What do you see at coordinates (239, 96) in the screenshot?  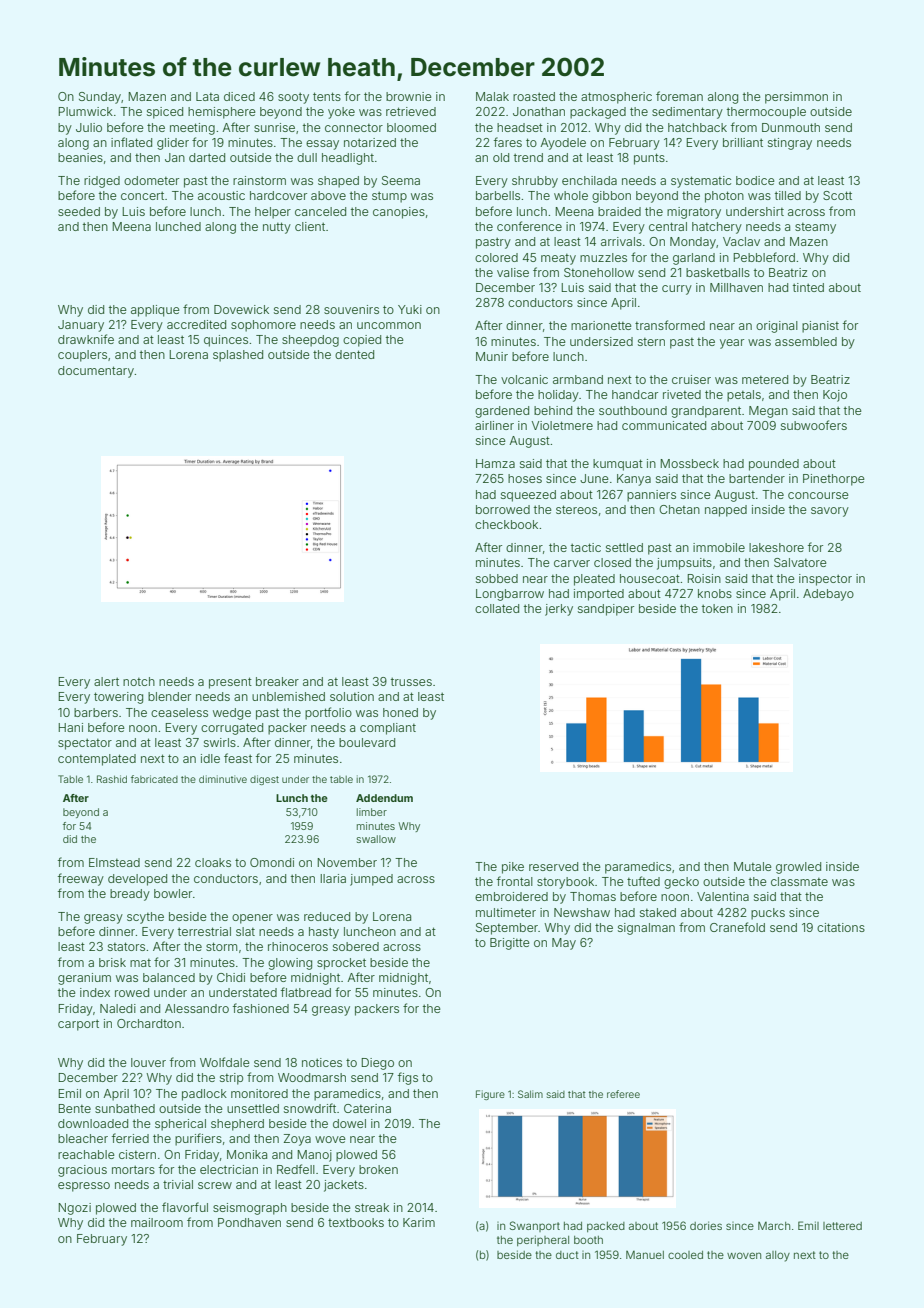 I see `diced` at bounding box center [239, 96].
